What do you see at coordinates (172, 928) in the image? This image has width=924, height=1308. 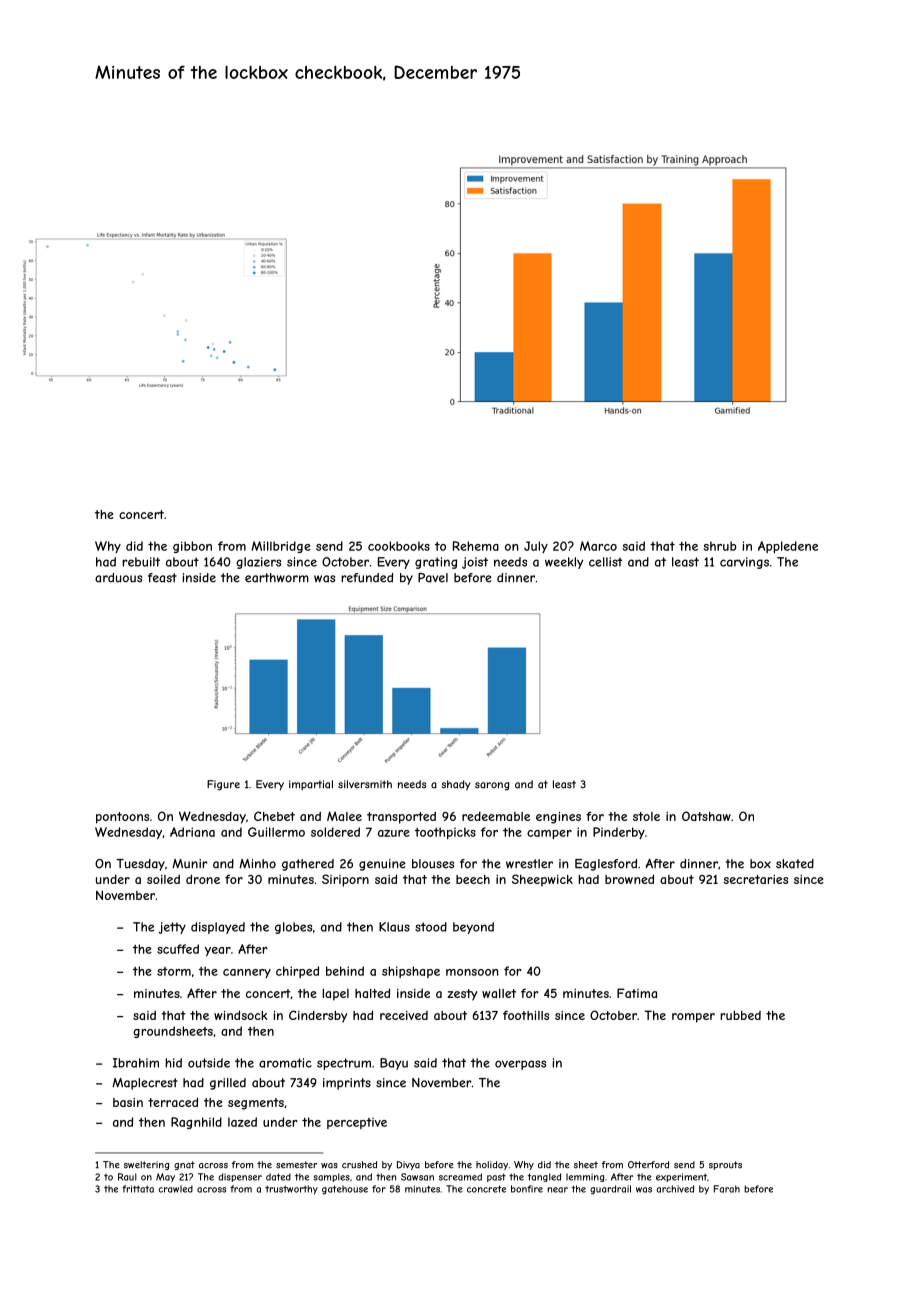 I see `jetty` at bounding box center [172, 928].
